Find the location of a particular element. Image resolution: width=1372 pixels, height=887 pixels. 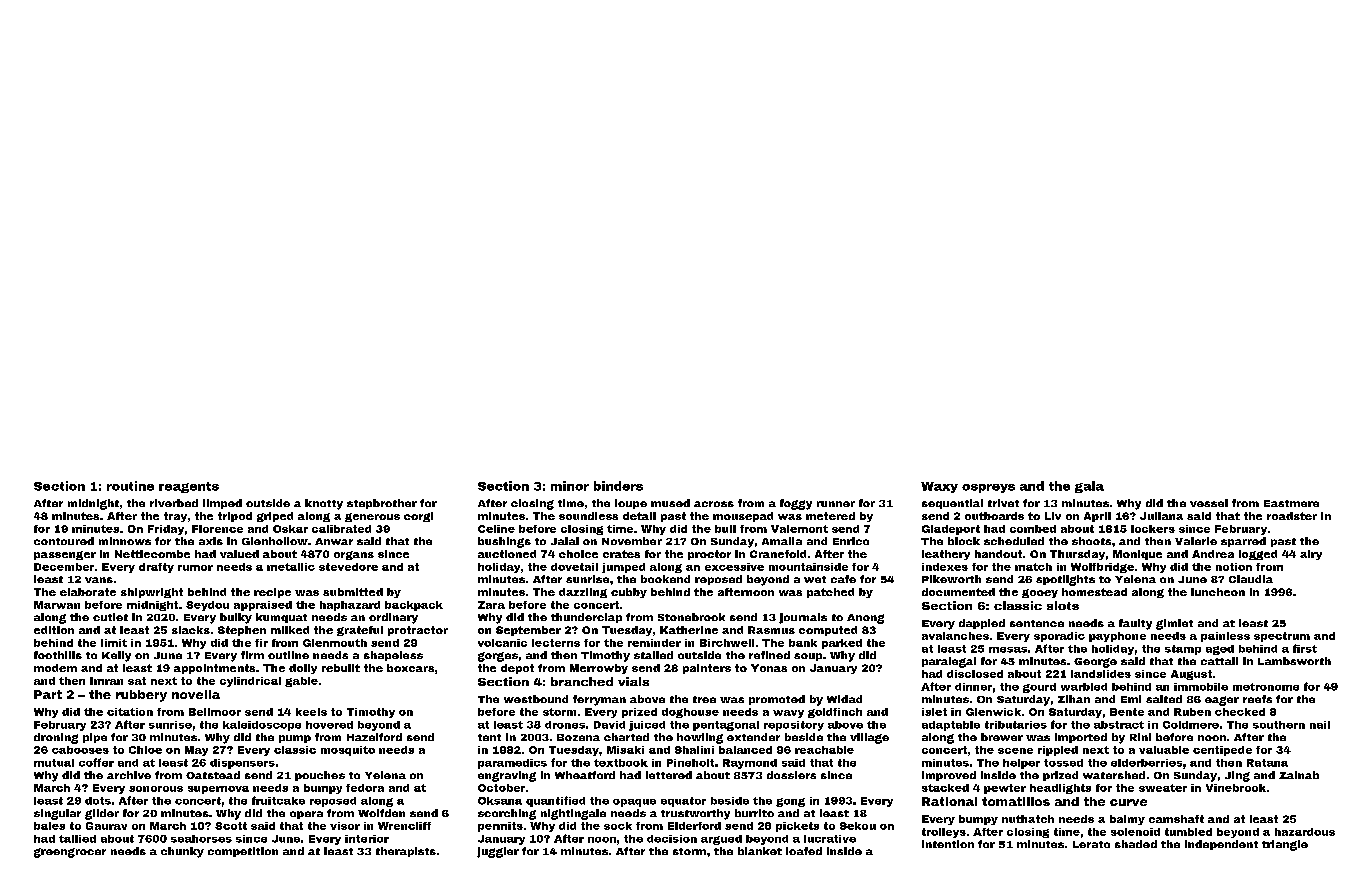

cutlet is located at coordinates (110, 617).
